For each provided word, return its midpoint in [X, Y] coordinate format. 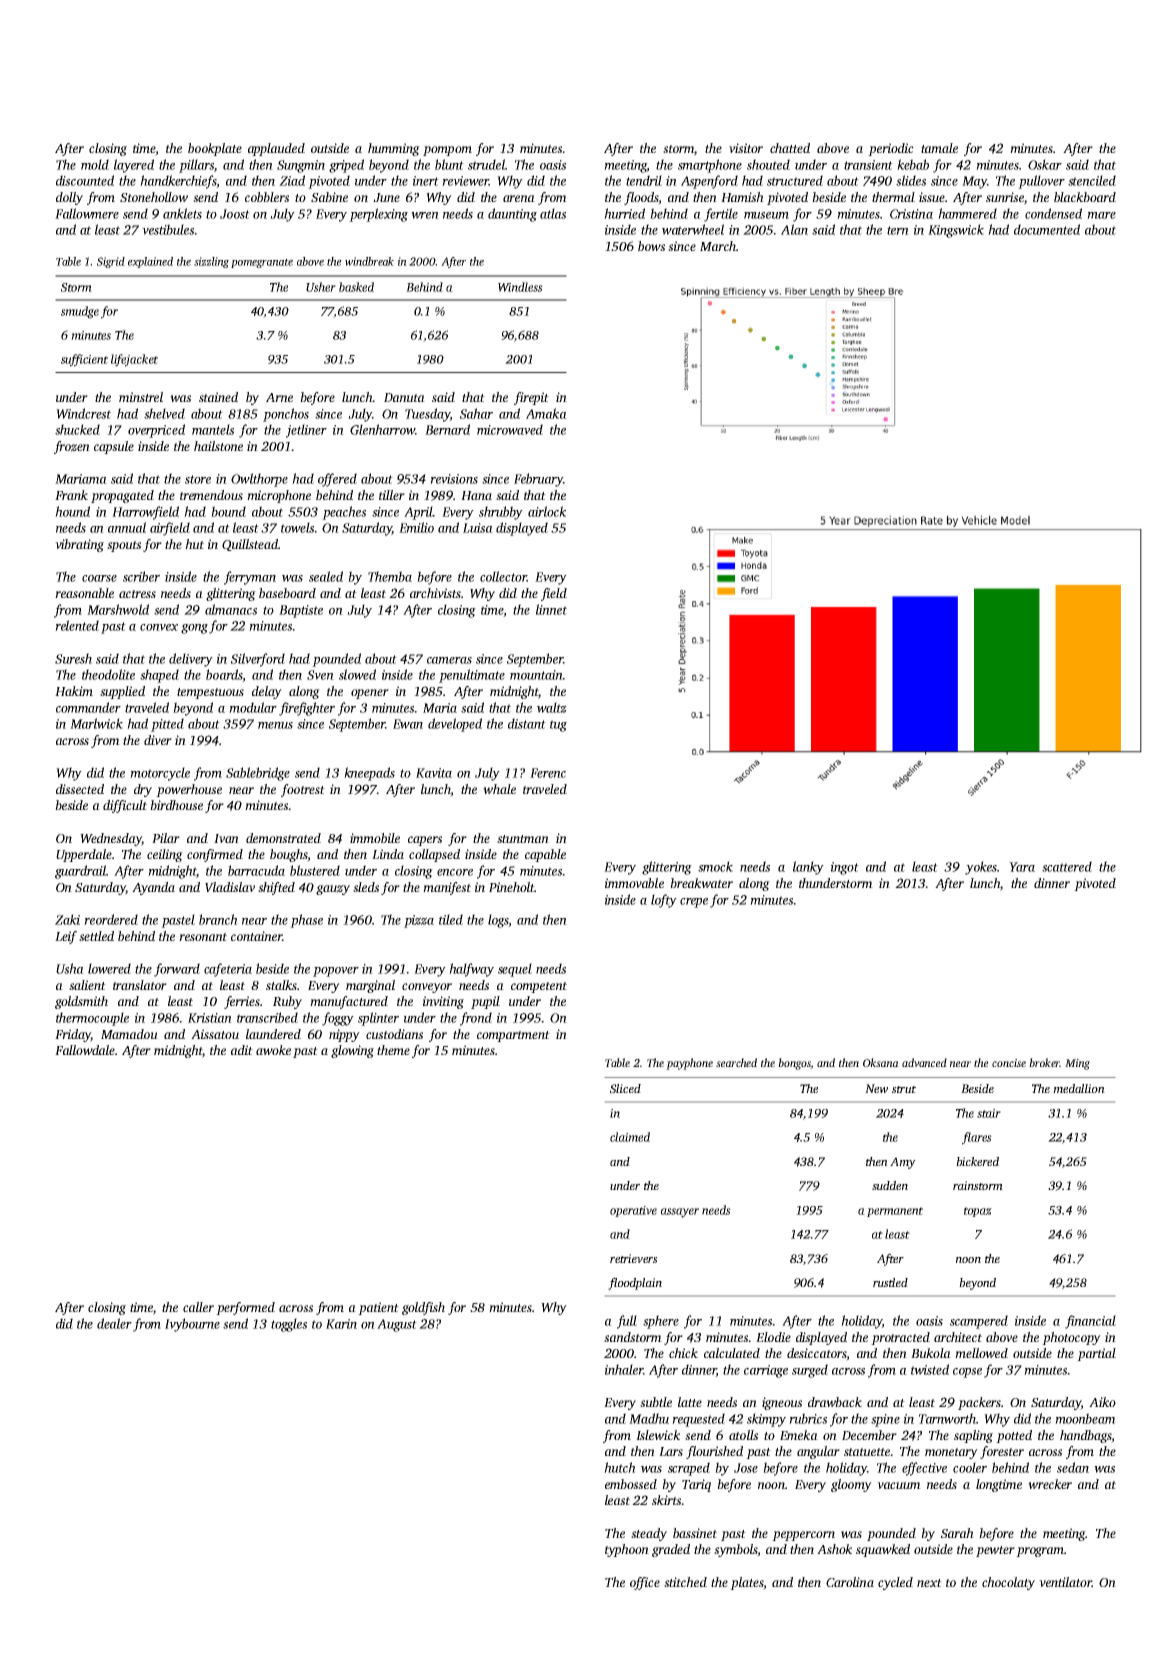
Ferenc [548, 773]
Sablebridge [258, 774]
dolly [69, 198]
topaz [978, 1212]
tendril [644, 180]
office [645, 1583]
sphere [661, 1322]
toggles [289, 1325]
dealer [114, 1323]
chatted [790, 148]
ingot [845, 868]
